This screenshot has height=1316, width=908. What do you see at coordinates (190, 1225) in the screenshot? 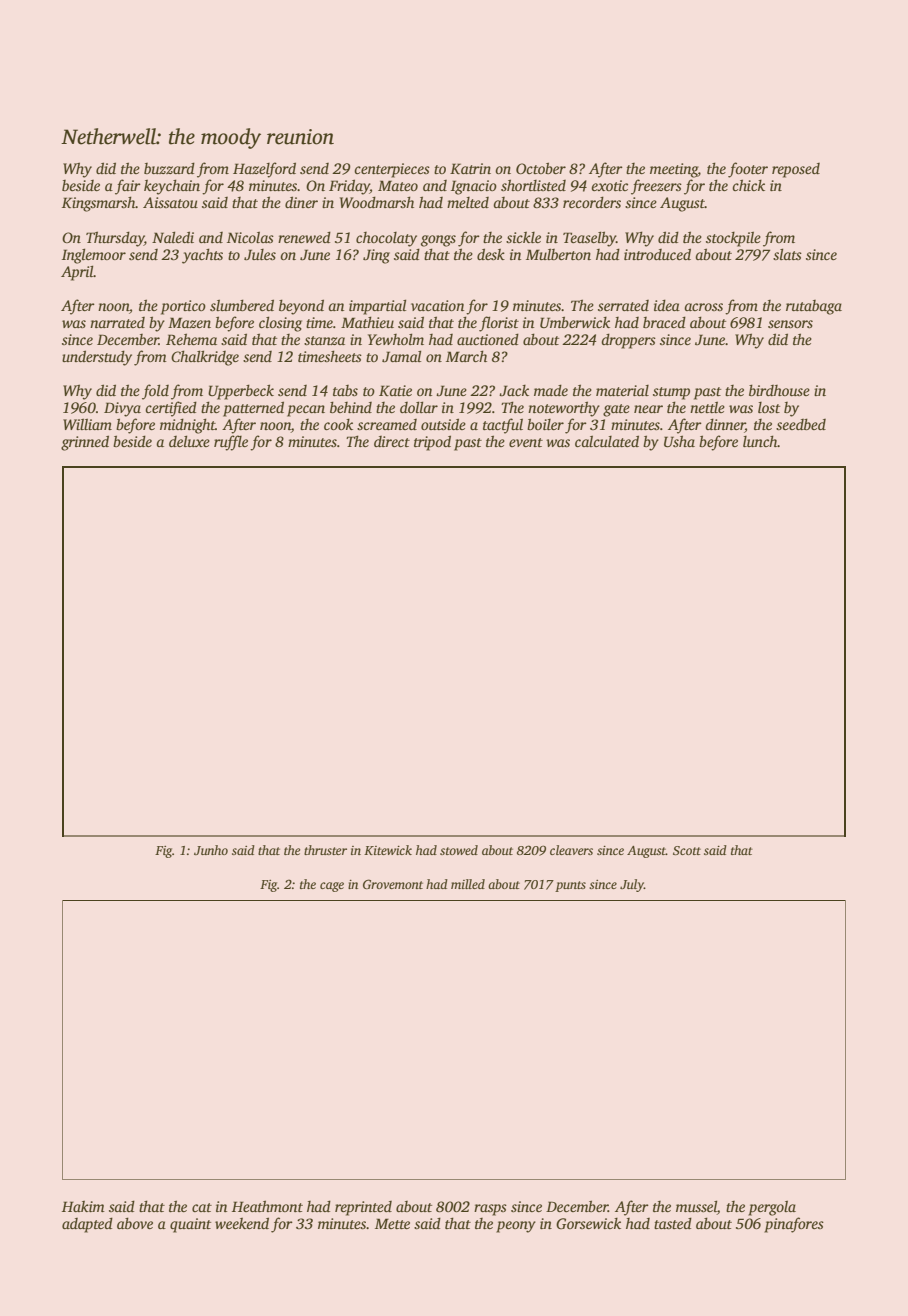
I see `quaint` at bounding box center [190, 1225].
